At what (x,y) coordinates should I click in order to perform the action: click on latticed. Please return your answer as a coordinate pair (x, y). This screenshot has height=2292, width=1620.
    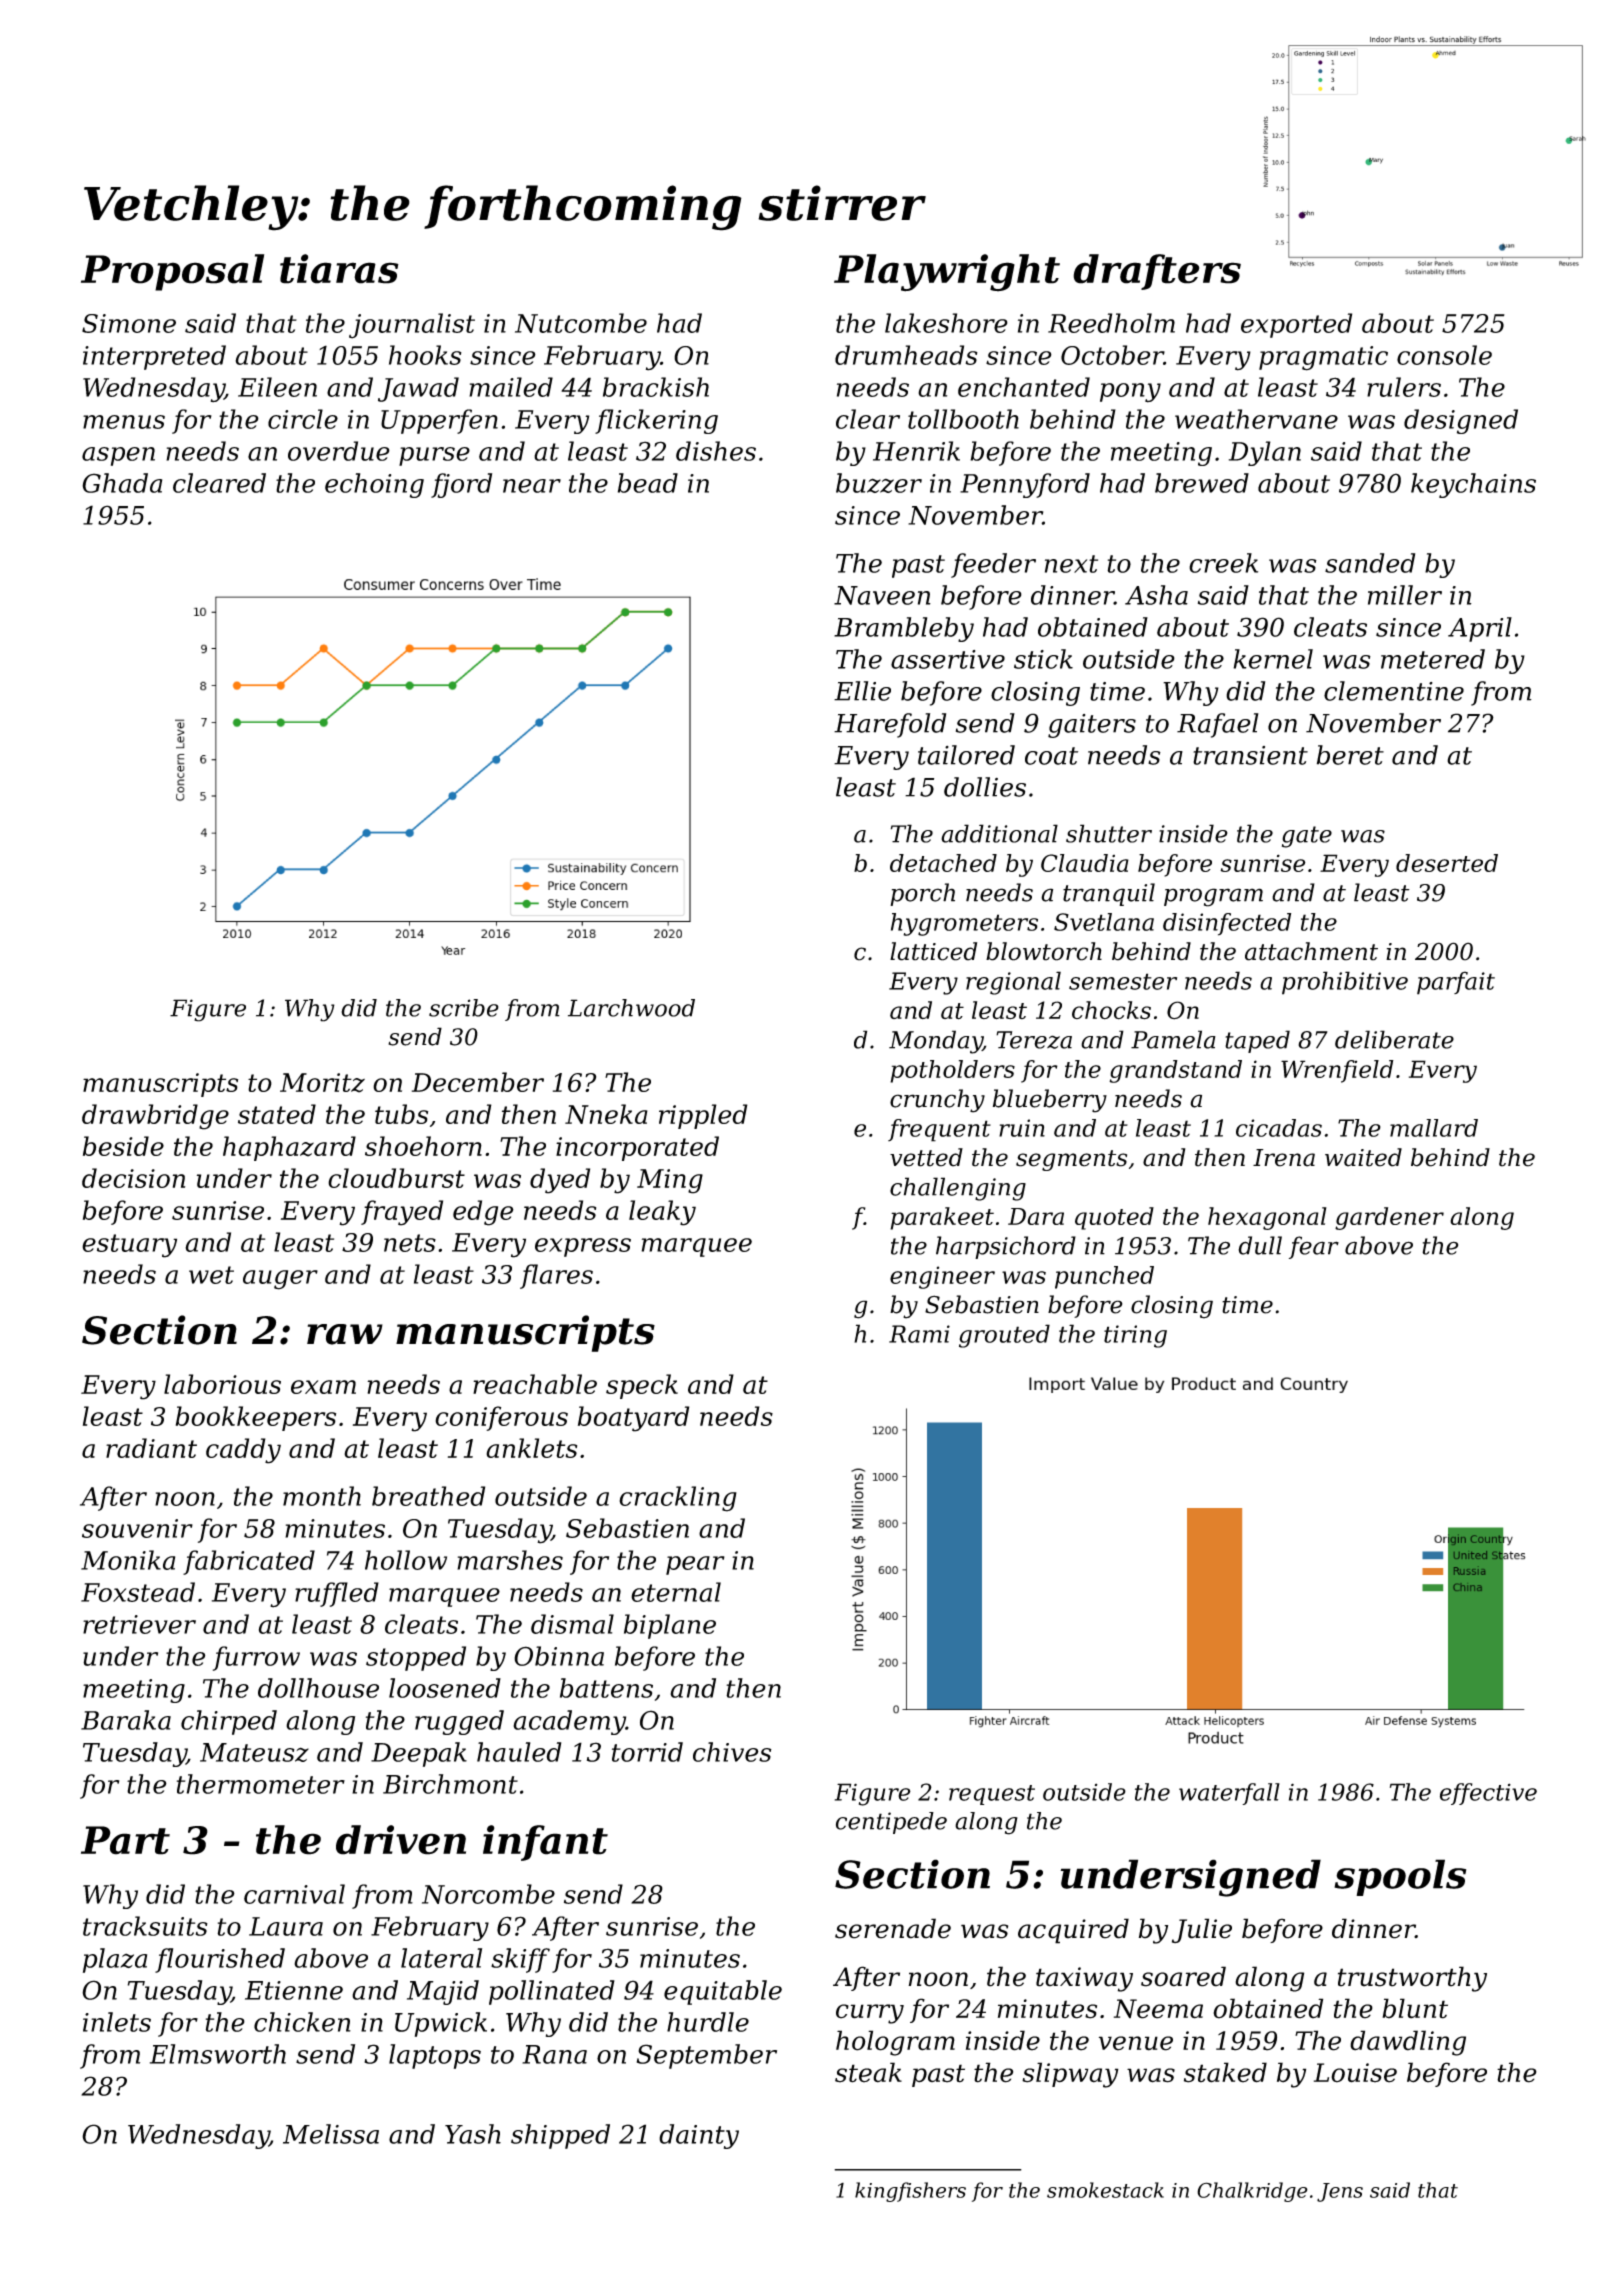
    Looking at the image, I should click on (933, 951).
